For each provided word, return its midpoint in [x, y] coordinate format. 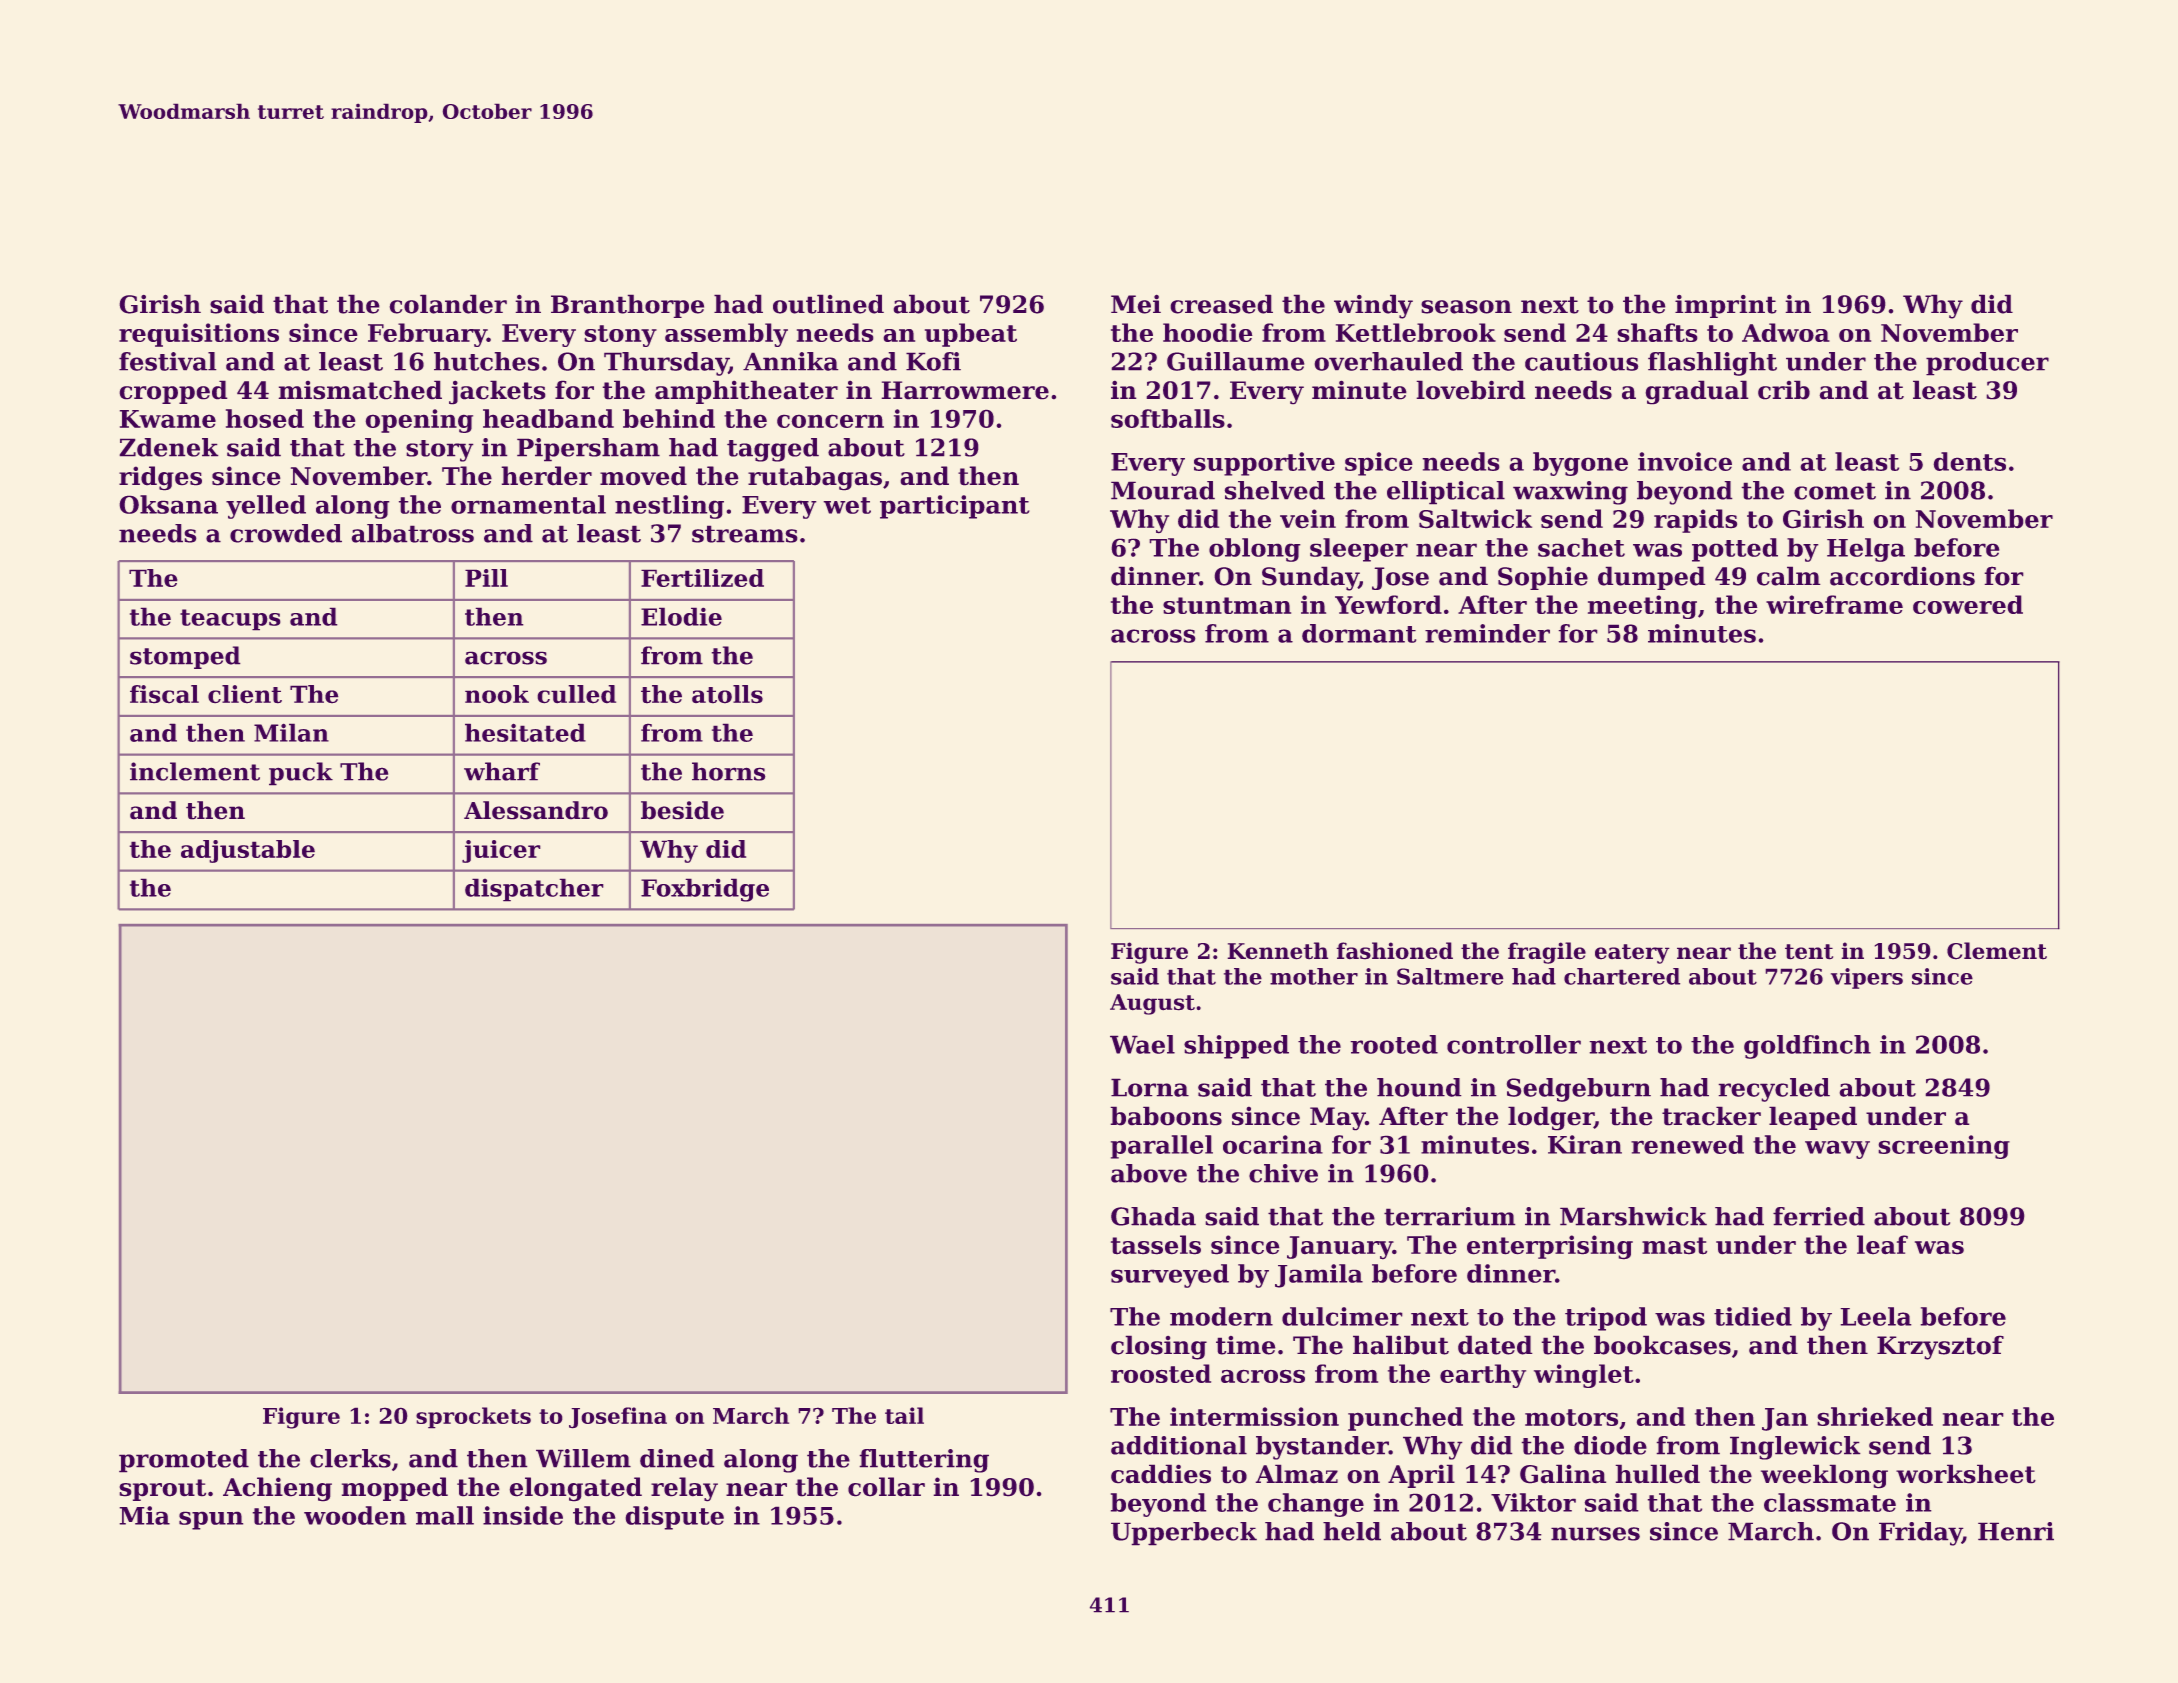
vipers [1867, 978]
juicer [501, 851]
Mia [144, 1515]
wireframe [1834, 604]
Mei [1136, 304]
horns [729, 771]
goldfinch [1807, 1047]
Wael [1142, 1044]
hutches [487, 361]
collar [886, 1487]
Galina [1563, 1474]
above [1149, 1173]
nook [497, 694]
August [1152, 1004]
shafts [1657, 332]
